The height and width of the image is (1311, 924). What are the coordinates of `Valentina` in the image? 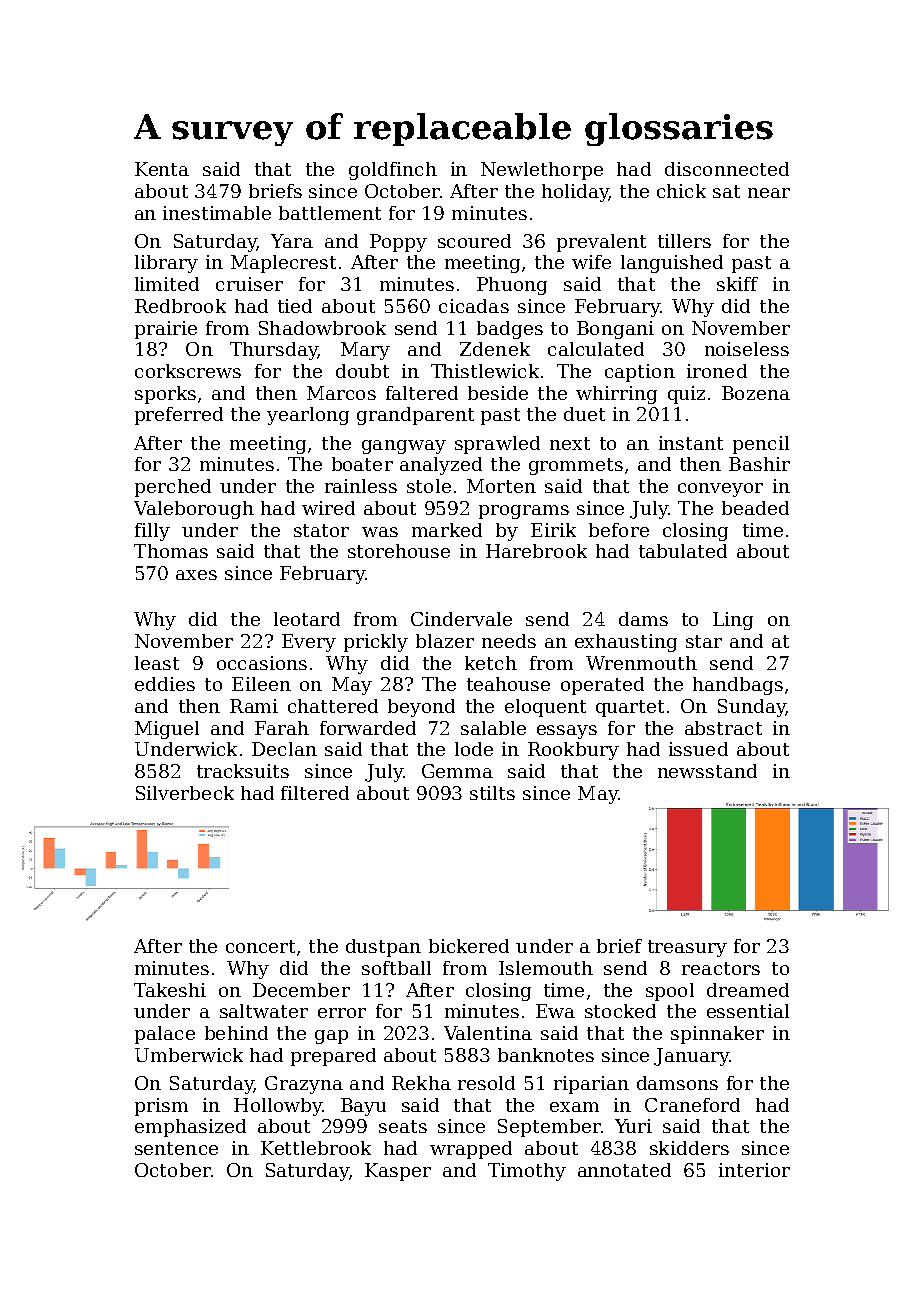 It's located at (488, 1033).
